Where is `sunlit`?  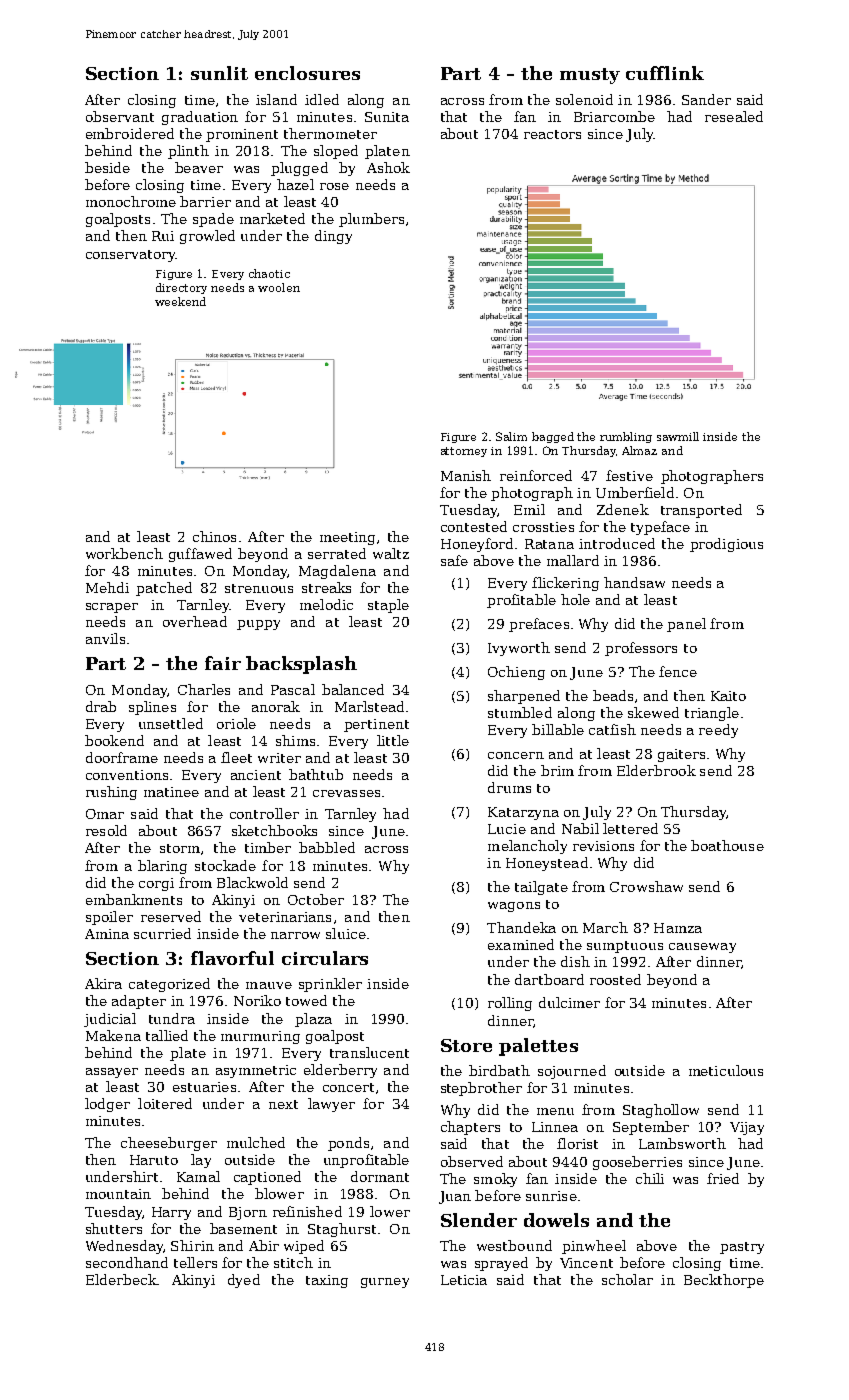
sunlit is located at coordinates (219, 73).
